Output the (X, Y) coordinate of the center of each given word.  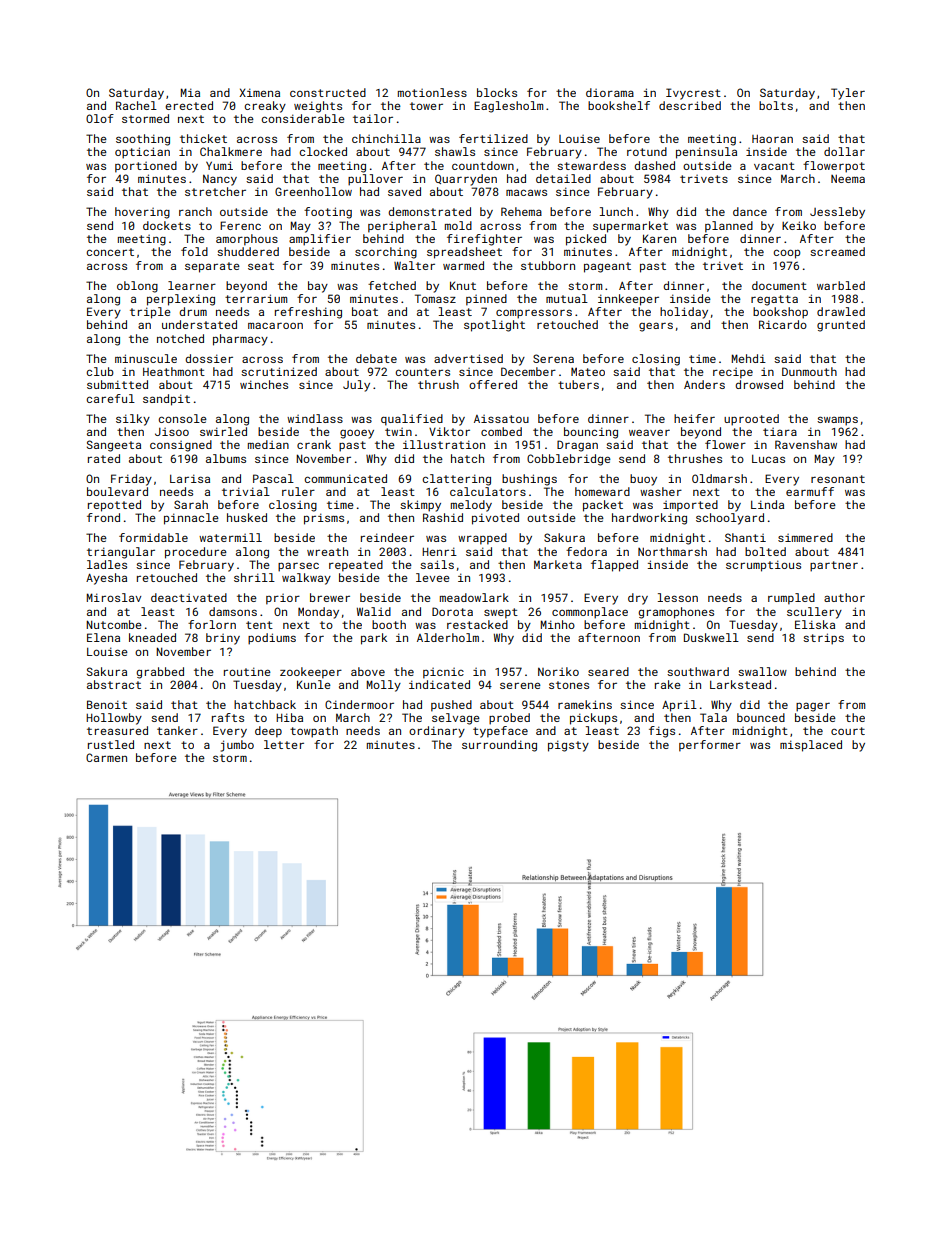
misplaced (811, 746)
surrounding (499, 746)
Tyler (848, 94)
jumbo (237, 746)
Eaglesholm (508, 107)
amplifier (320, 240)
